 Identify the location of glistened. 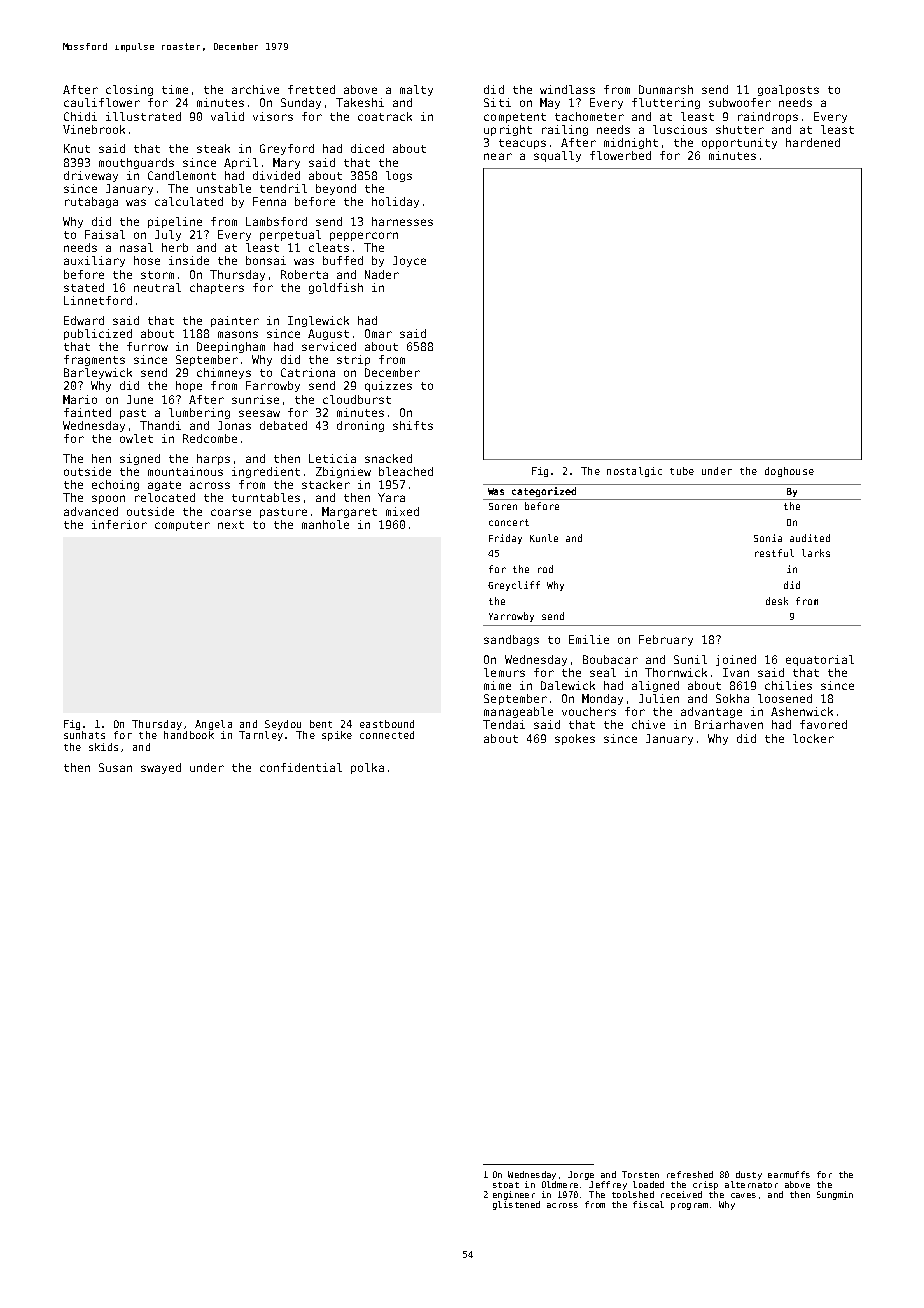
(516, 1205).
